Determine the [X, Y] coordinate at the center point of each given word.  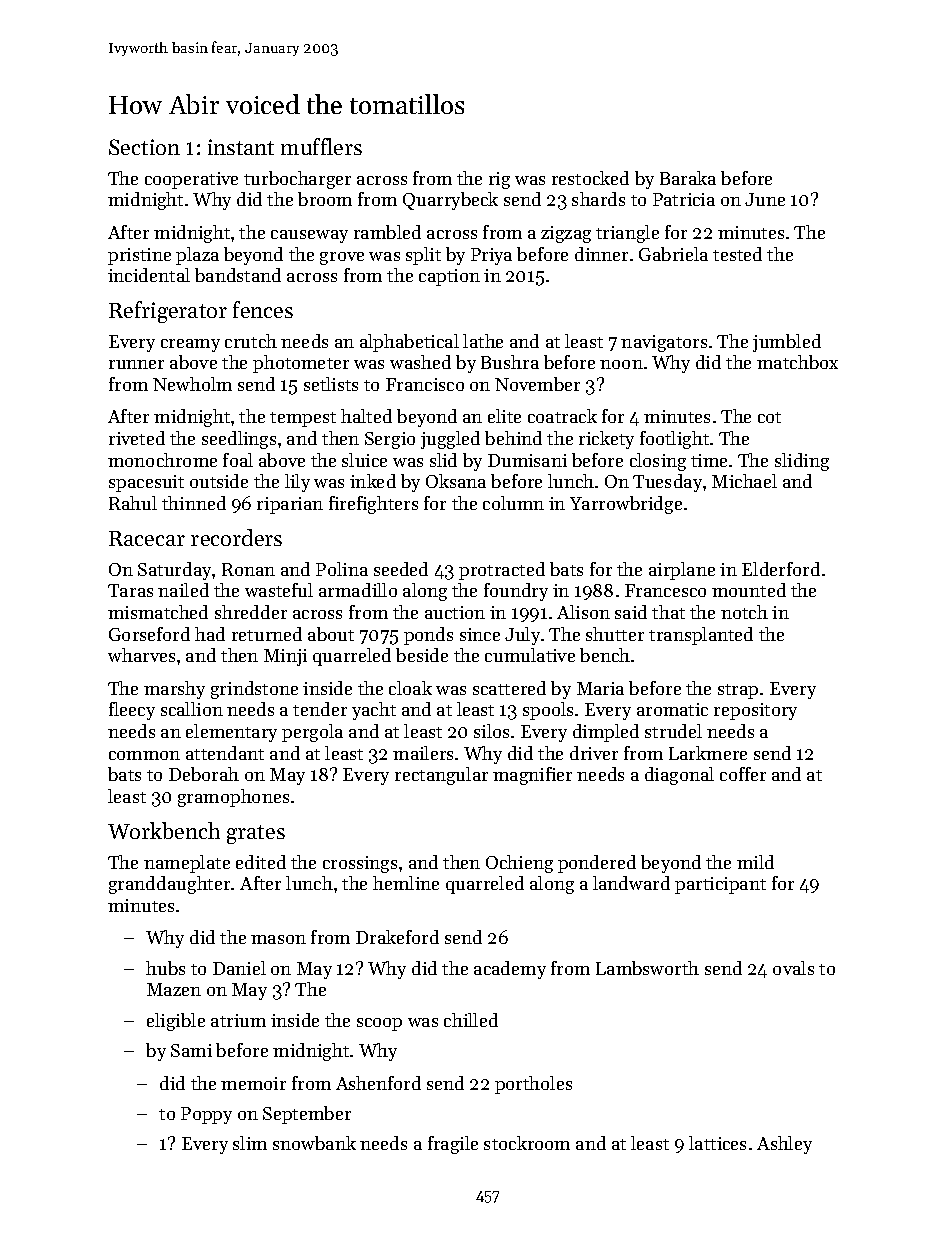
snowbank [314, 1143]
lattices [717, 1143]
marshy [174, 690]
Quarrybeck [450, 201]
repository [755, 711]
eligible [176, 1022]
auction [455, 612]
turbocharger [297, 180]
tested [737, 254]
